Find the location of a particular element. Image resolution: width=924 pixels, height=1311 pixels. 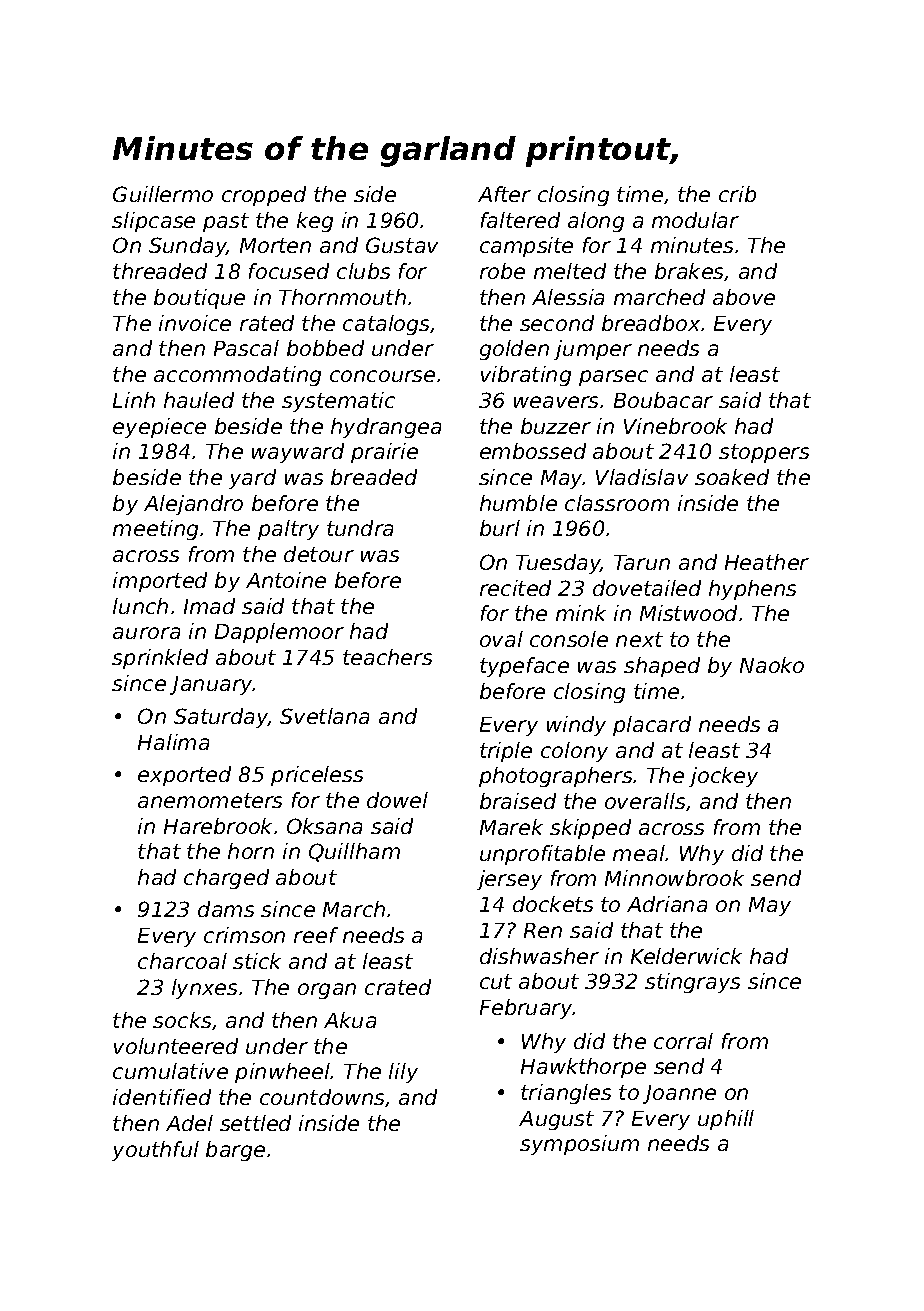

tundra is located at coordinates (360, 528).
